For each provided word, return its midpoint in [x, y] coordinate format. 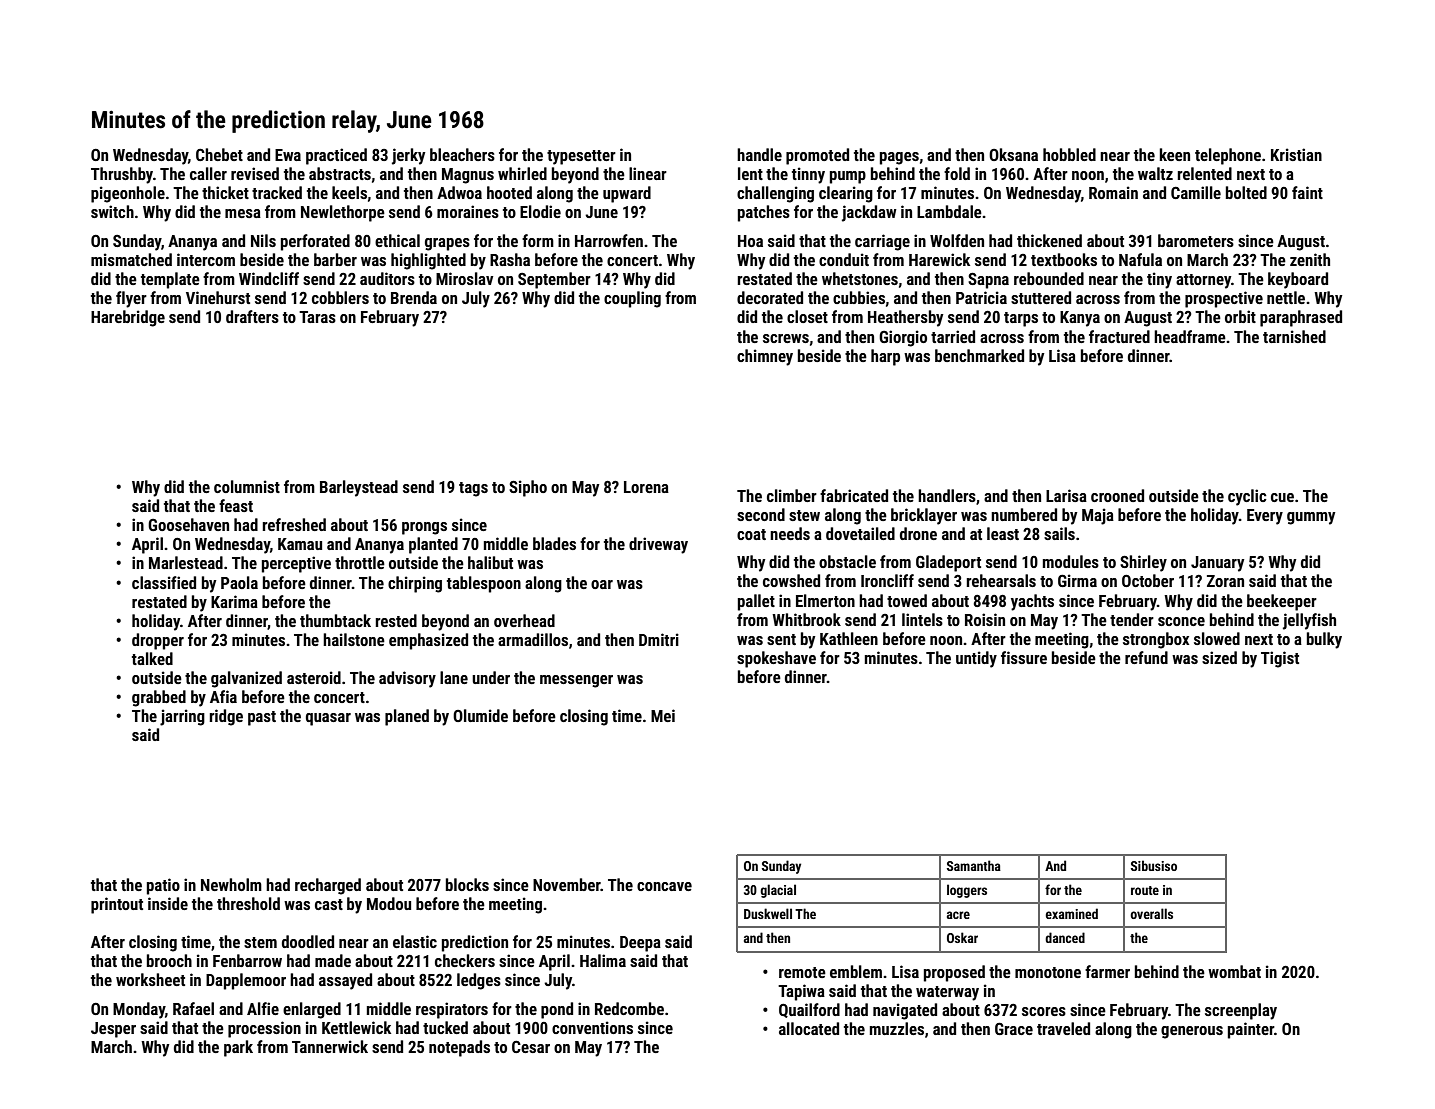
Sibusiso [1154, 865]
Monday [139, 1010]
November [567, 884]
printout [117, 905]
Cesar [531, 1046]
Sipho [528, 488]
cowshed [791, 580]
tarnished [1294, 336]
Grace [1014, 1028]
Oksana [1013, 154]
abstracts [340, 173]
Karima [234, 601]
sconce [1181, 621]
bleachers [462, 154]
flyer [131, 299]
